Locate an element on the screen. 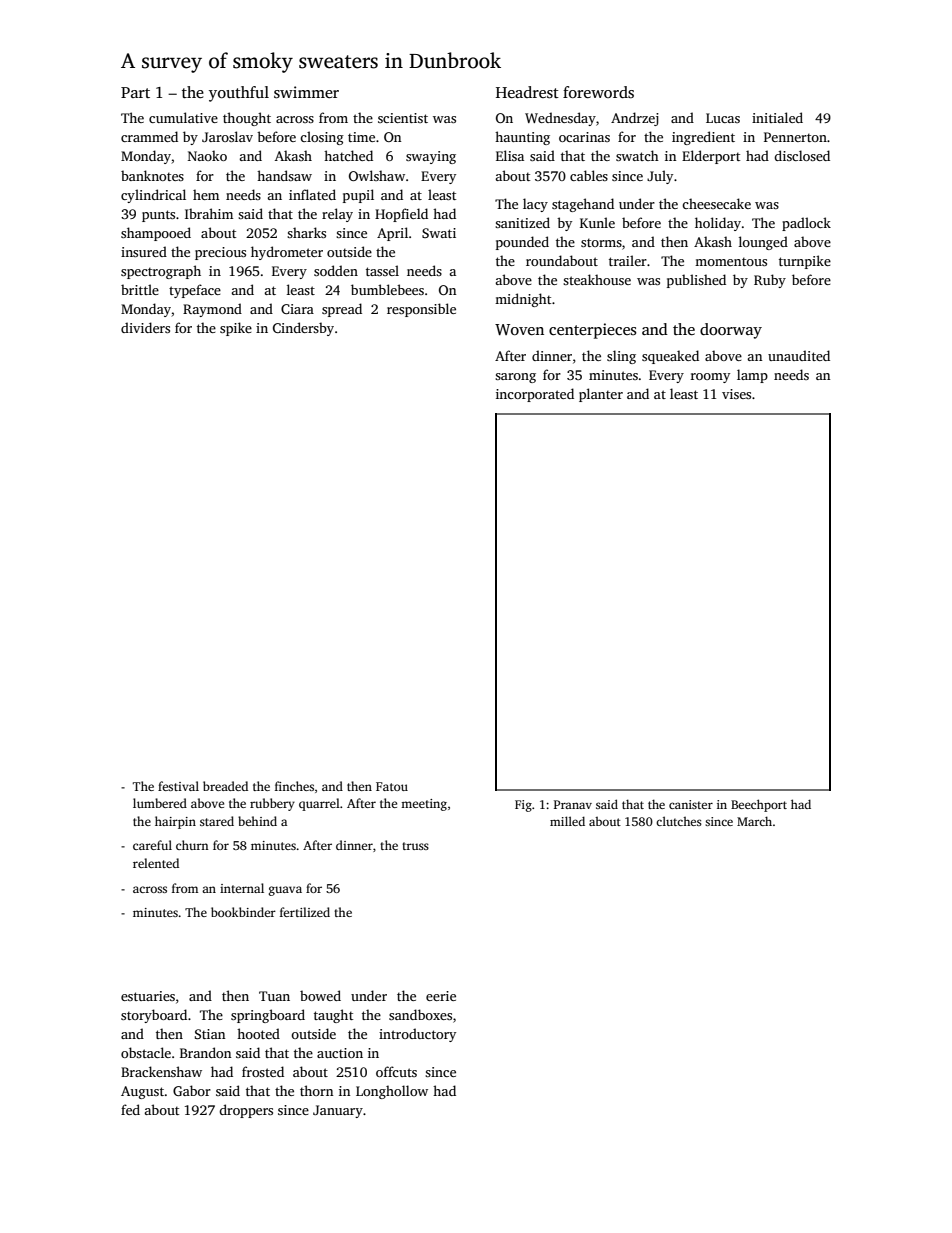 This screenshot has height=1233, width=952. cheesecake is located at coordinates (716, 203).
